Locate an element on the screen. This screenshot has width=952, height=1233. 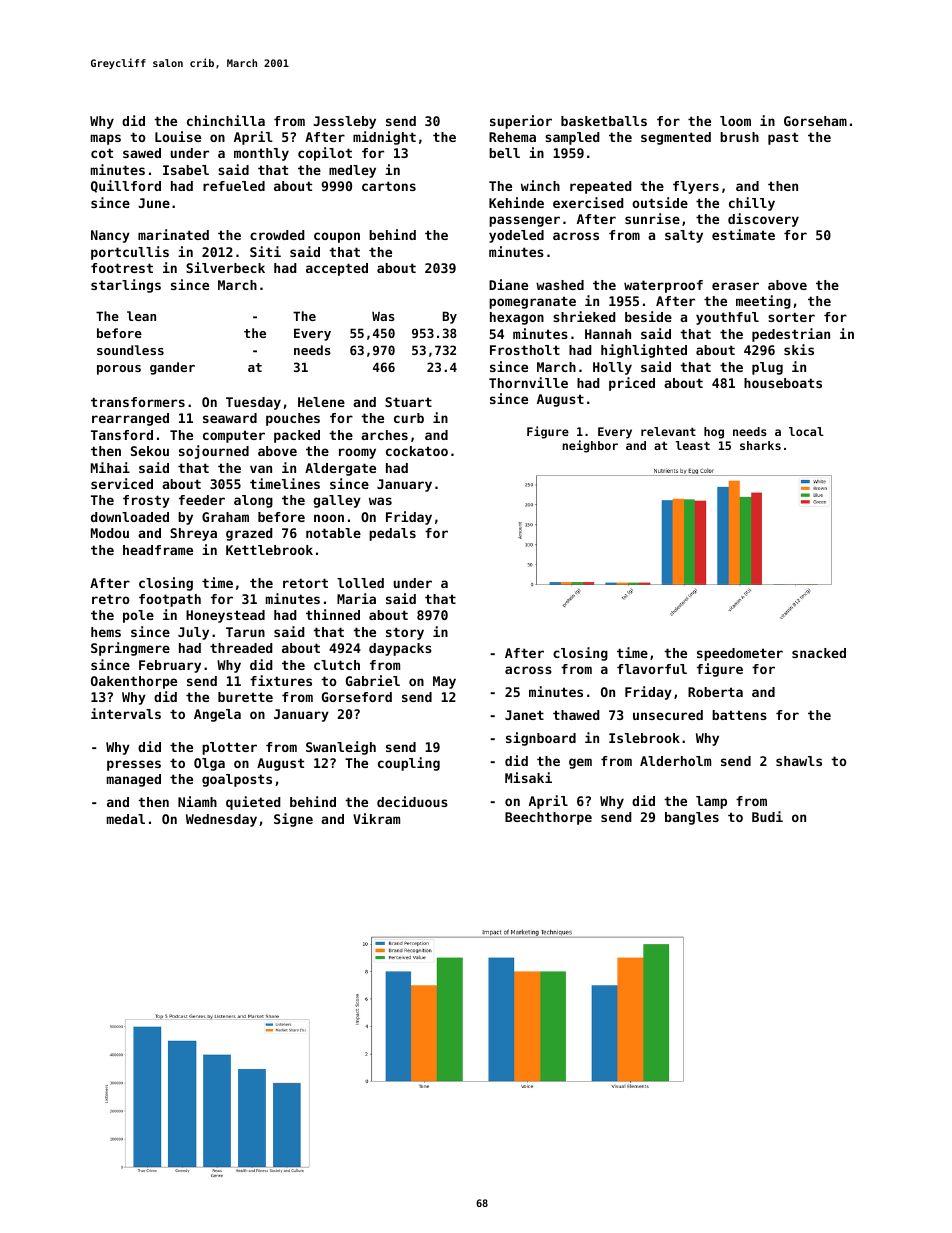
cockatoo is located at coordinates (417, 451).
